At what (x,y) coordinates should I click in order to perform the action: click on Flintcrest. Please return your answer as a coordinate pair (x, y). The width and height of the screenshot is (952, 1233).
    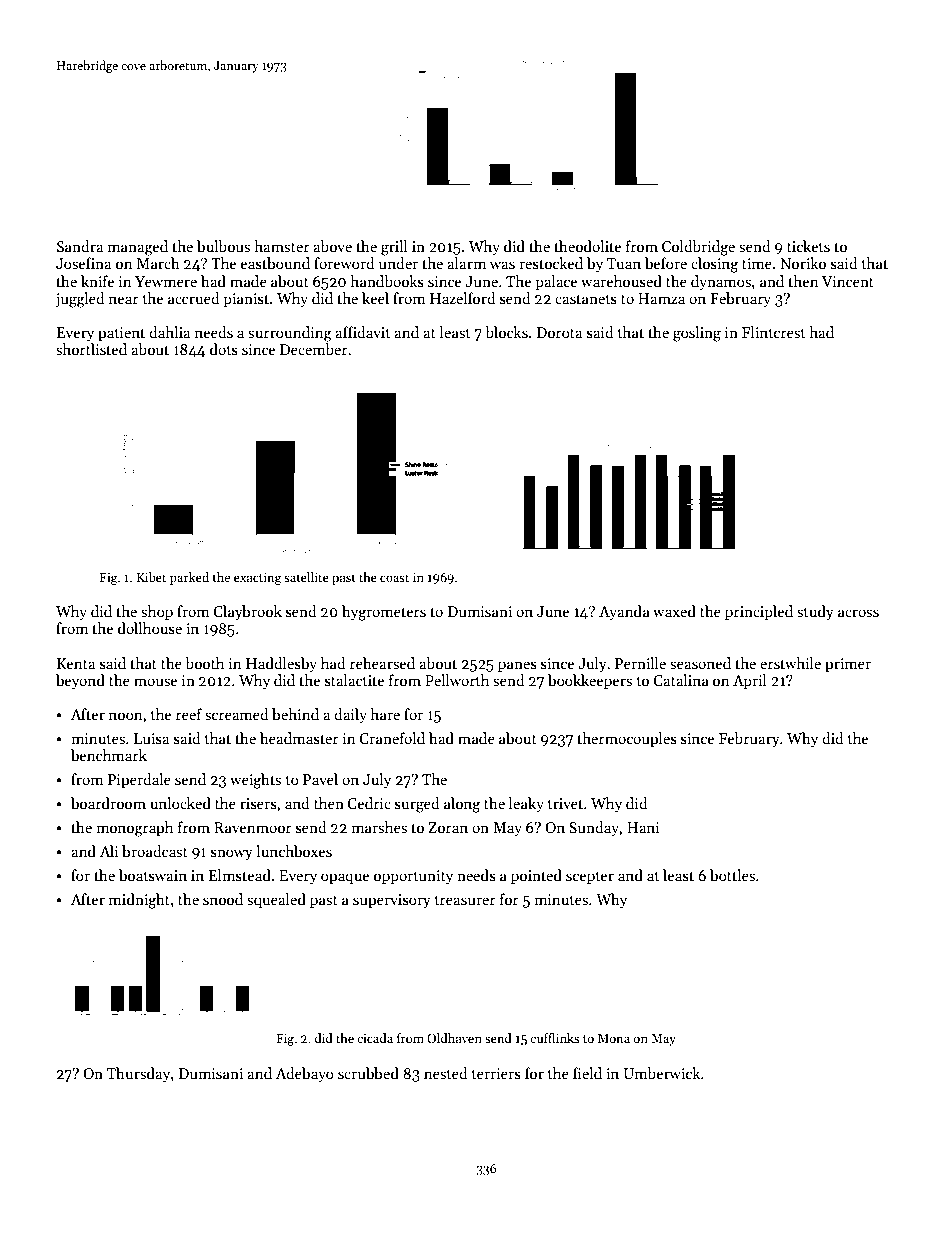
    Looking at the image, I should click on (774, 332).
